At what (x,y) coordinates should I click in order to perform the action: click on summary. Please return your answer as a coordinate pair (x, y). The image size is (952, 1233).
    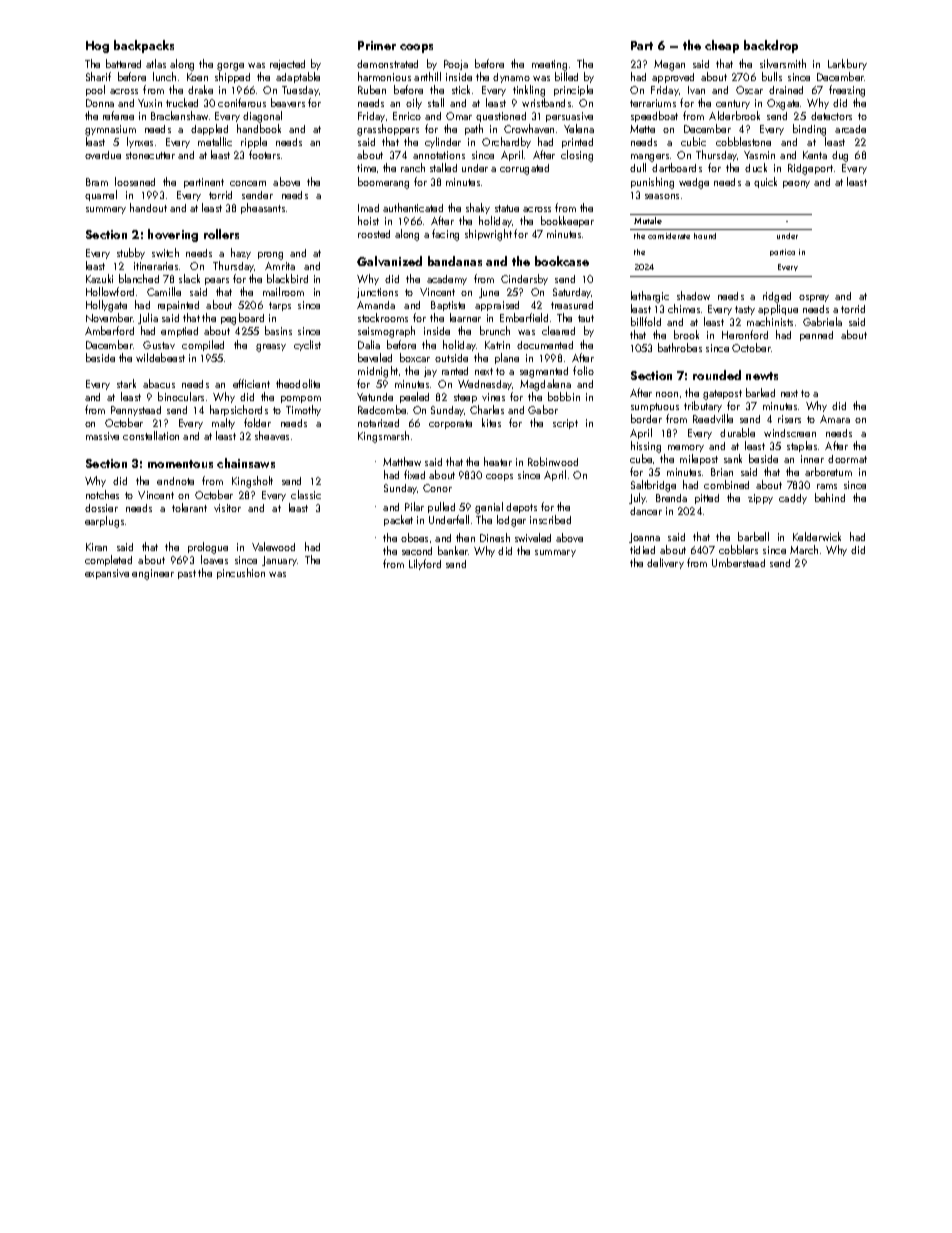
    Looking at the image, I should click on (555, 553).
